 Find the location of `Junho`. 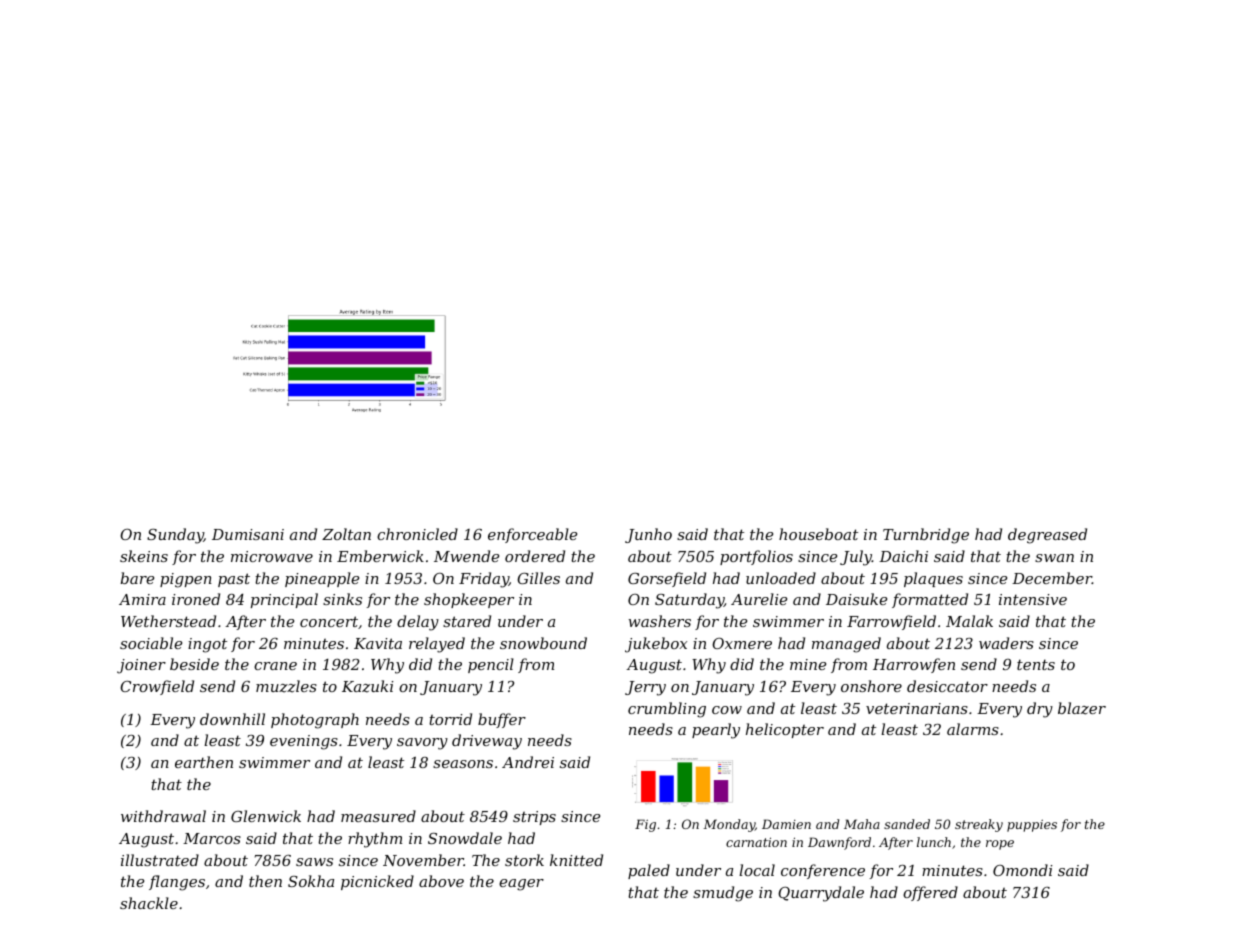

Junho is located at coordinates (648, 535).
